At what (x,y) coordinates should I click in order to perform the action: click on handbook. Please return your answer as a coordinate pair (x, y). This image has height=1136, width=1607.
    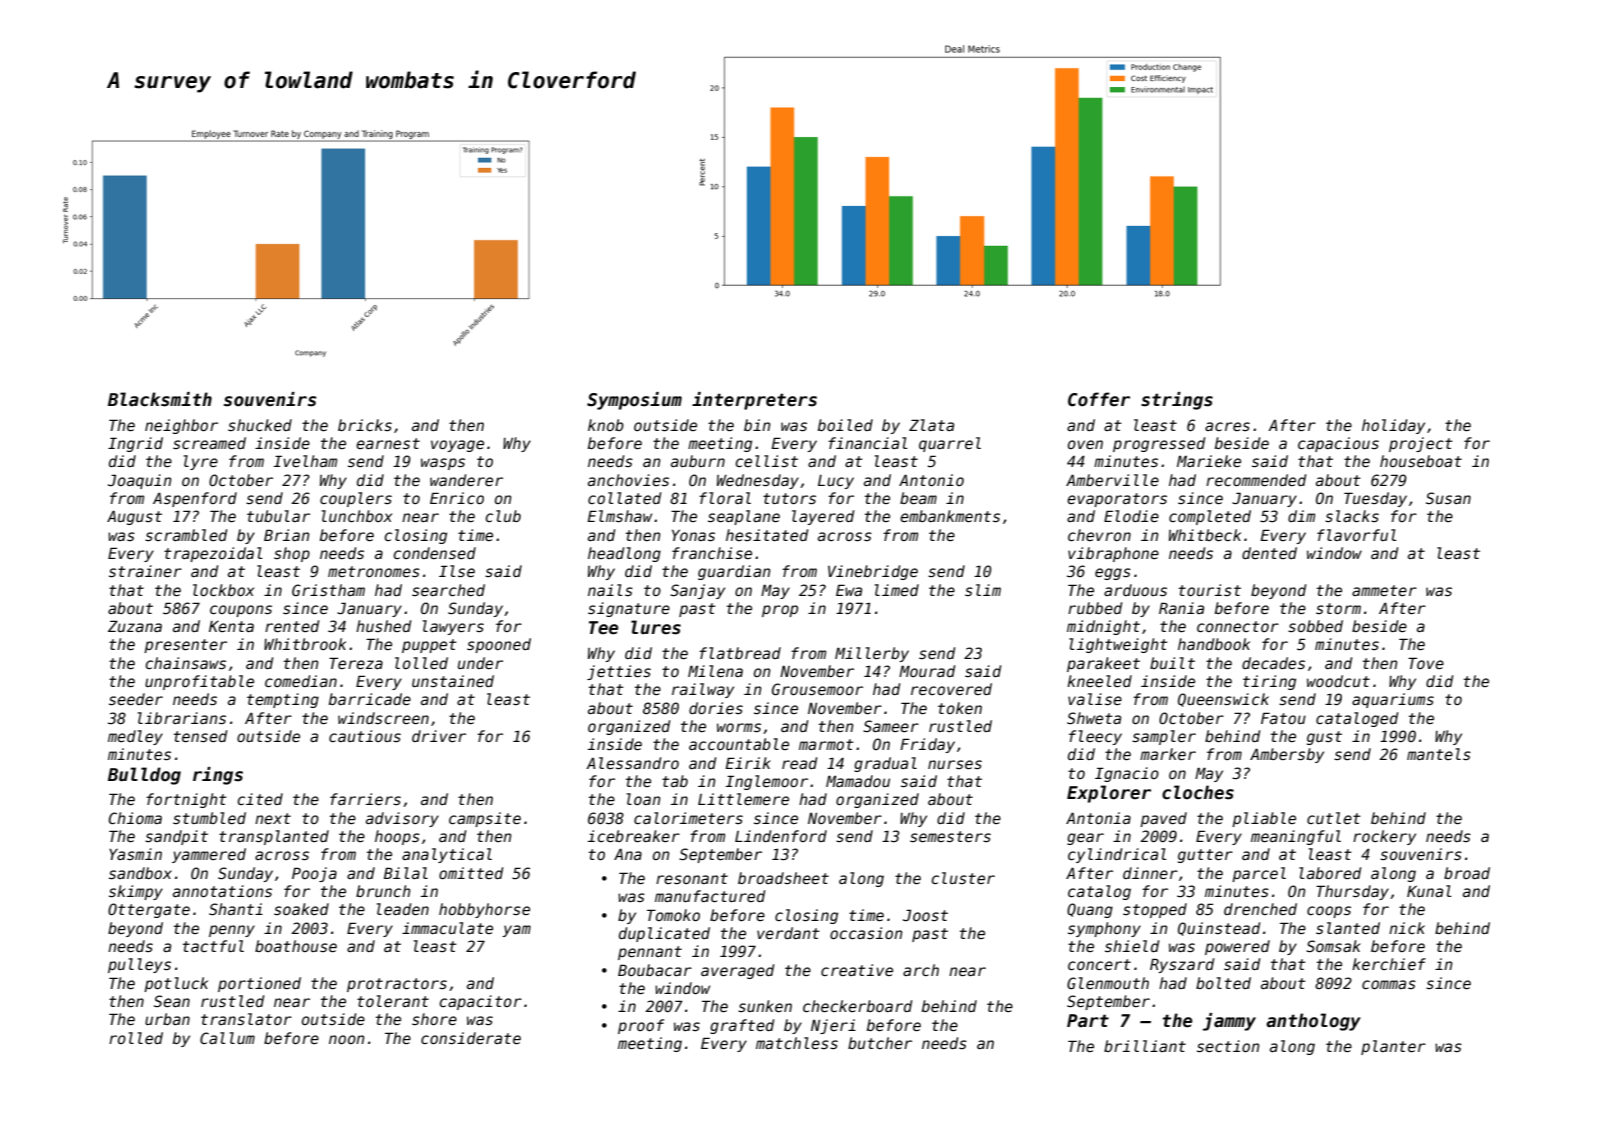
    Looking at the image, I should click on (1214, 644).
